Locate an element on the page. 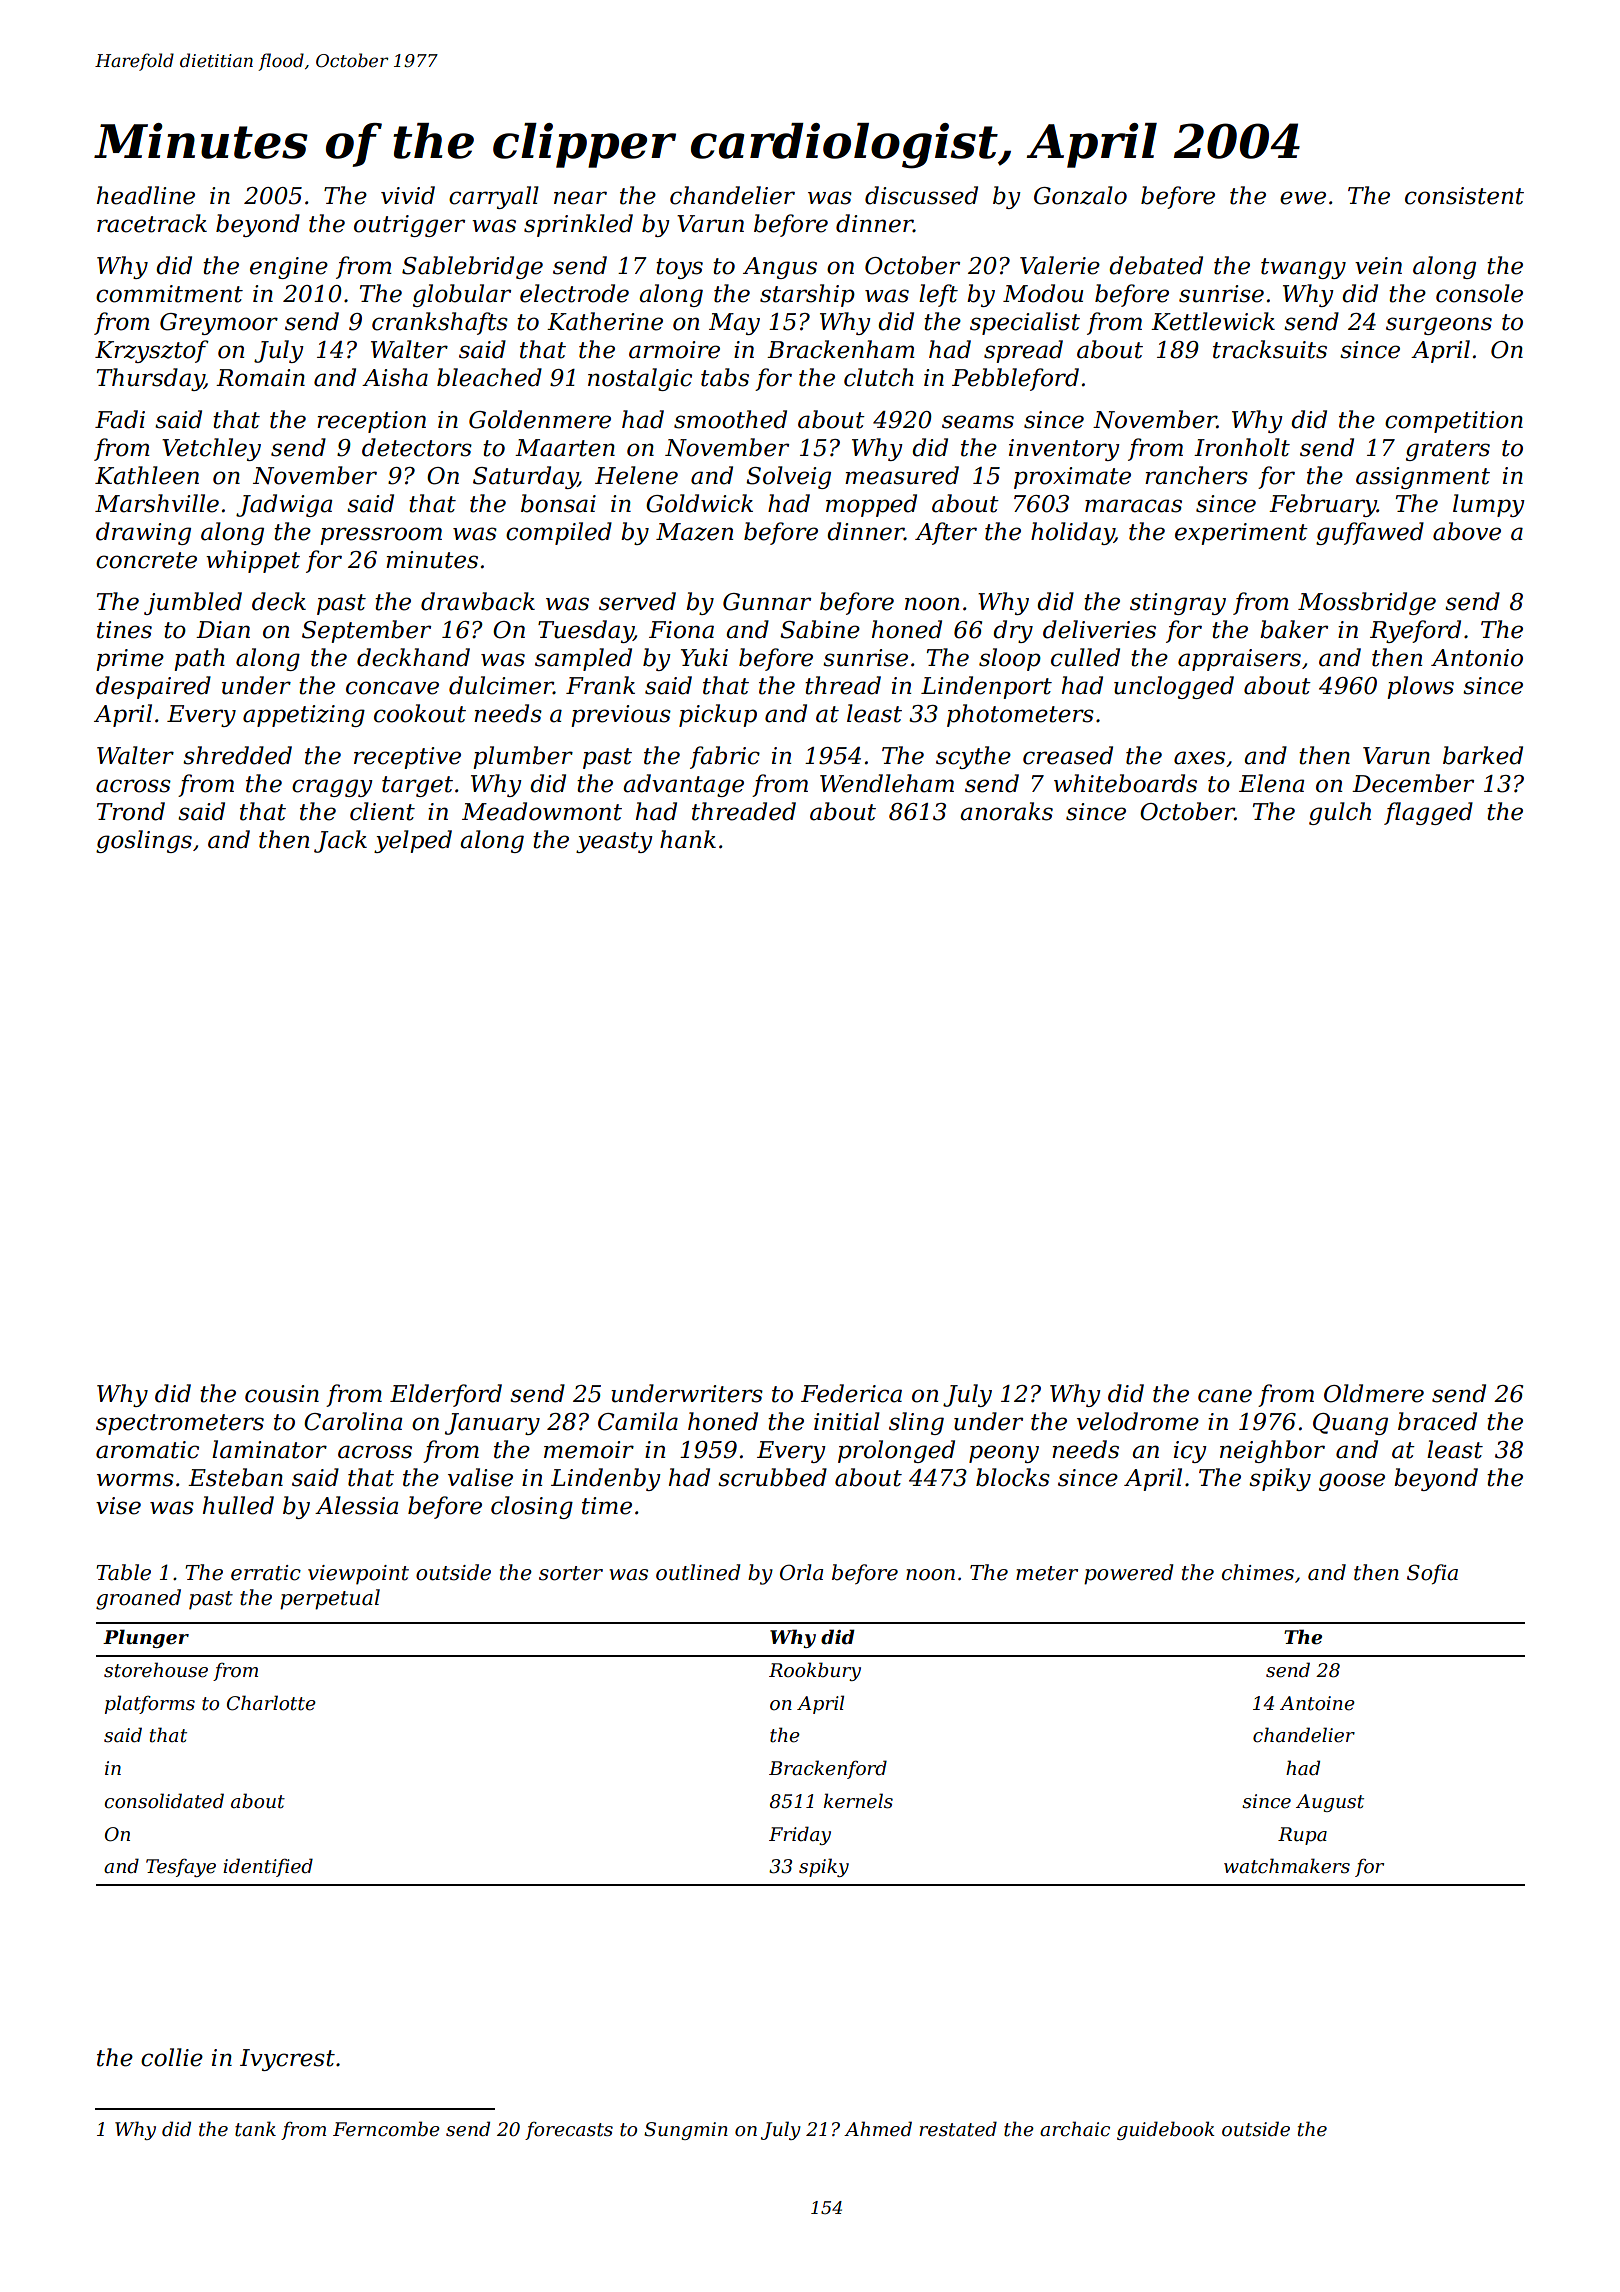 This page has height=2292, width=1620. cousin is located at coordinates (282, 1394).
